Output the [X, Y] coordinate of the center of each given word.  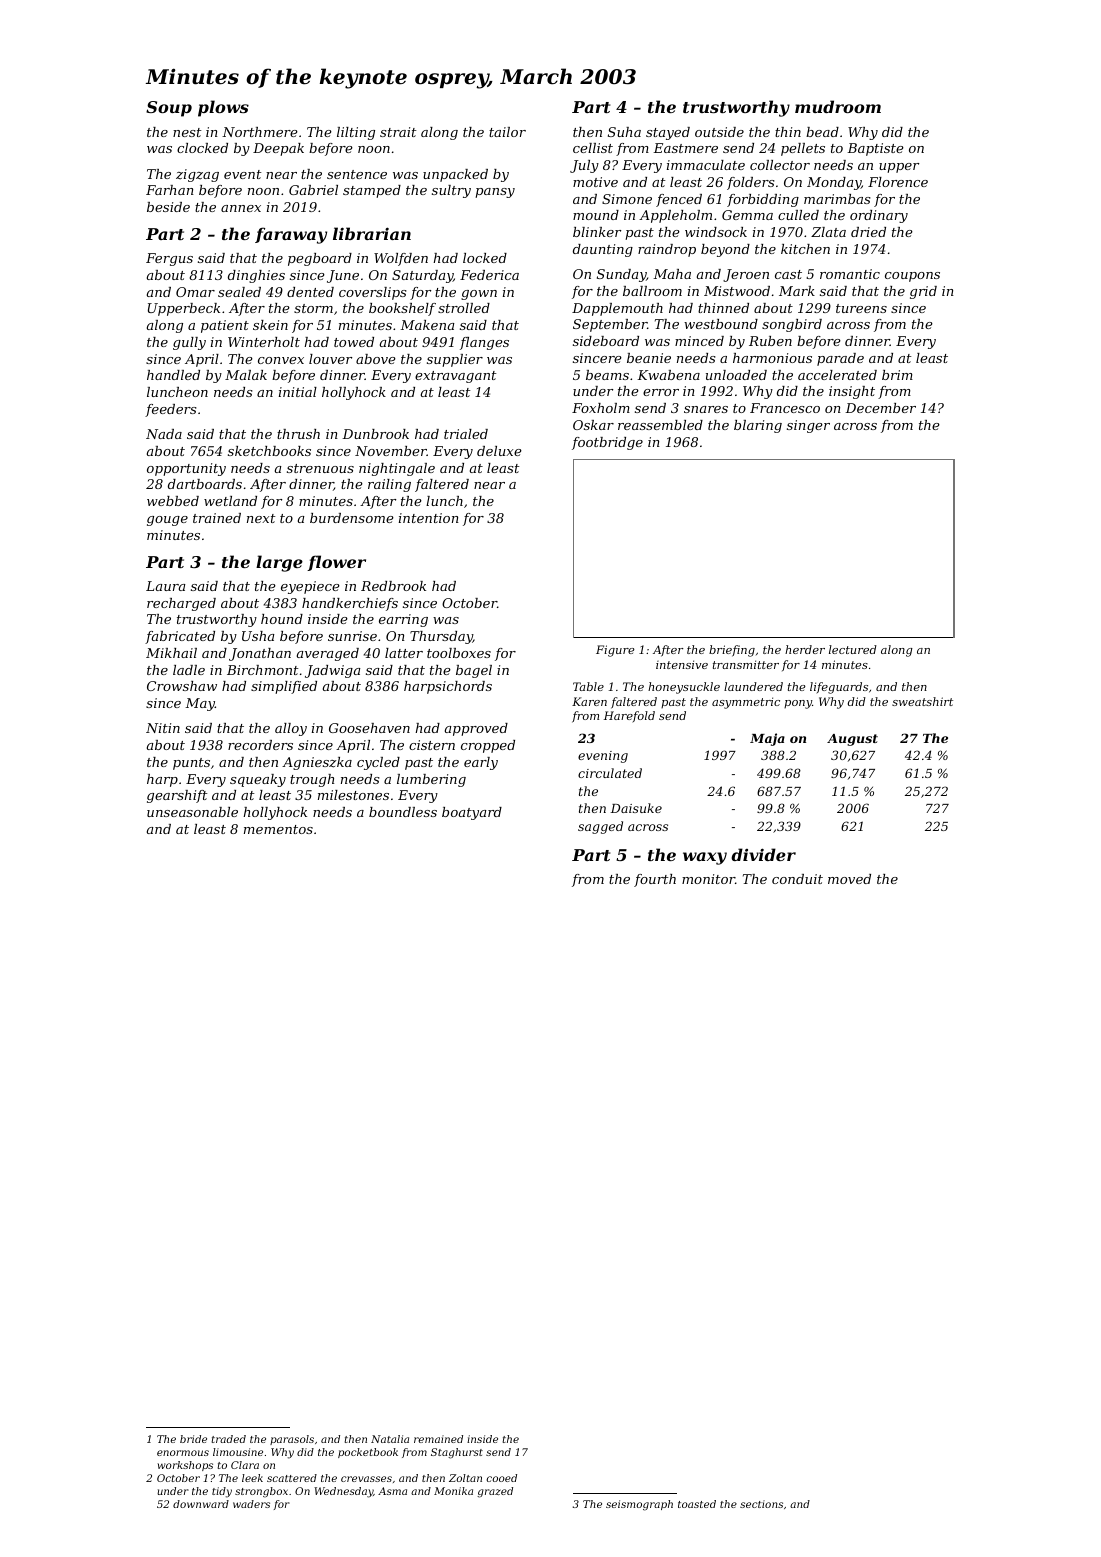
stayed [668, 133]
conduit [797, 879]
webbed [173, 501]
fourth [655, 880]
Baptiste [875, 149]
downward [201, 1504]
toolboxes [459, 653]
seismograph [639, 1505]
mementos [278, 829]
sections [761, 1504]
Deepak [278, 149]
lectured [853, 649]
